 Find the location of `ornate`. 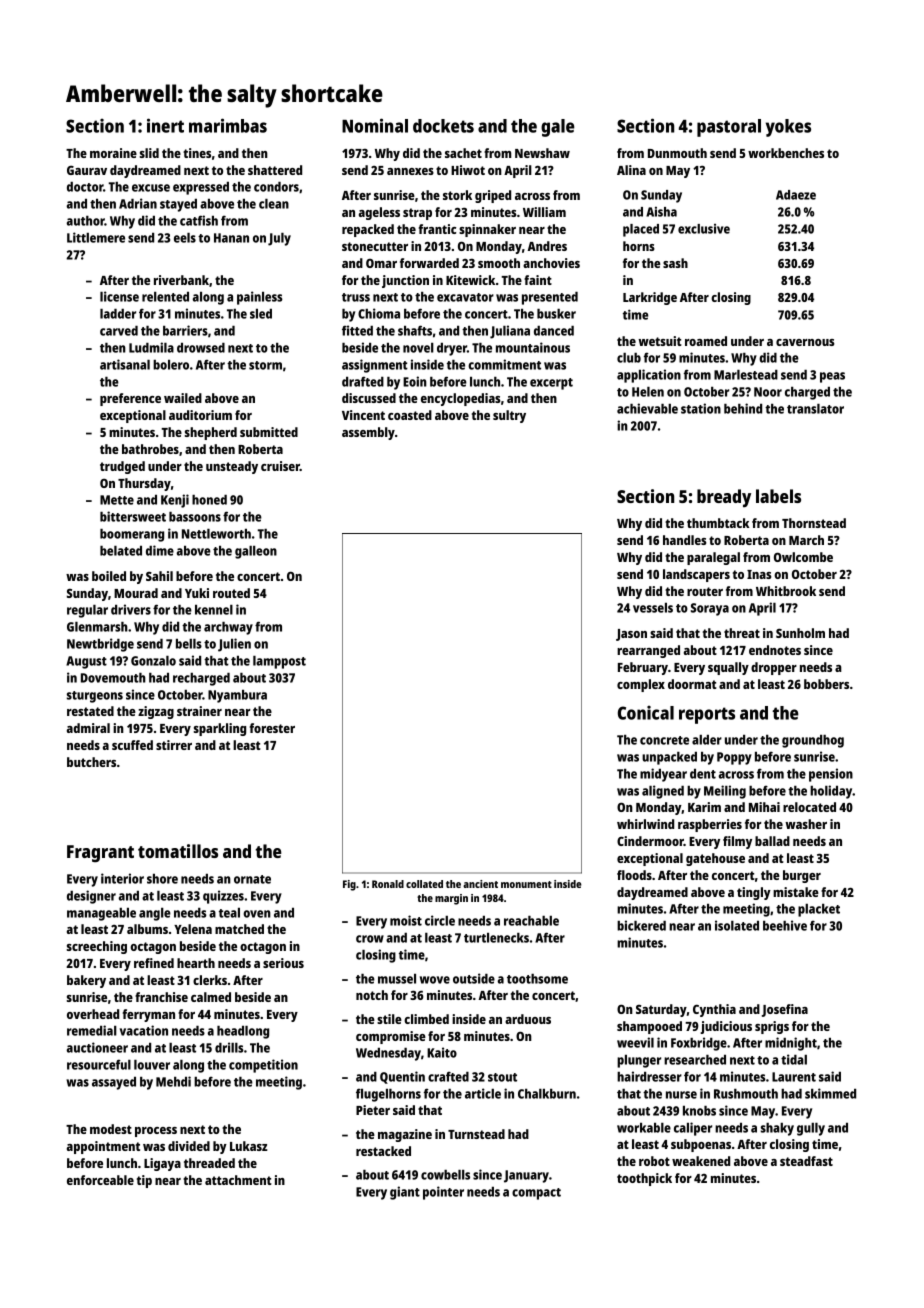

ornate is located at coordinates (252, 879).
